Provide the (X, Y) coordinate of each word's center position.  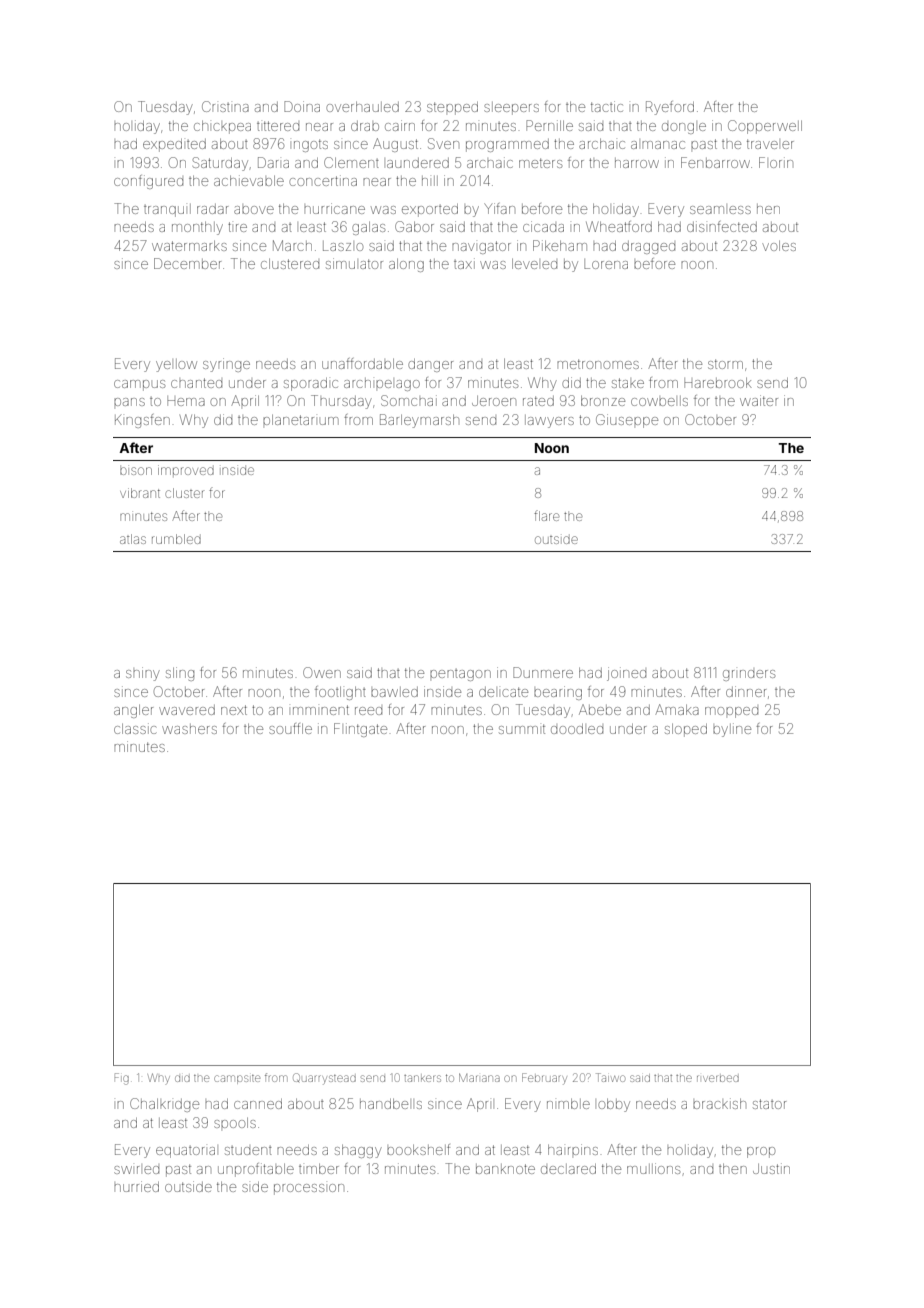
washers (189, 729)
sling (180, 674)
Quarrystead (324, 1079)
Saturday (220, 164)
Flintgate (360, 730)
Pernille (549, 125)
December (187, 263)
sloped (686, 730)
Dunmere (543, 672)
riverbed (718, 1078)
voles (779, 246)
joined (626, 674)
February (544, 1079)
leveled (534, 264)
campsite (237, 1079)
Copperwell (765, 127)
